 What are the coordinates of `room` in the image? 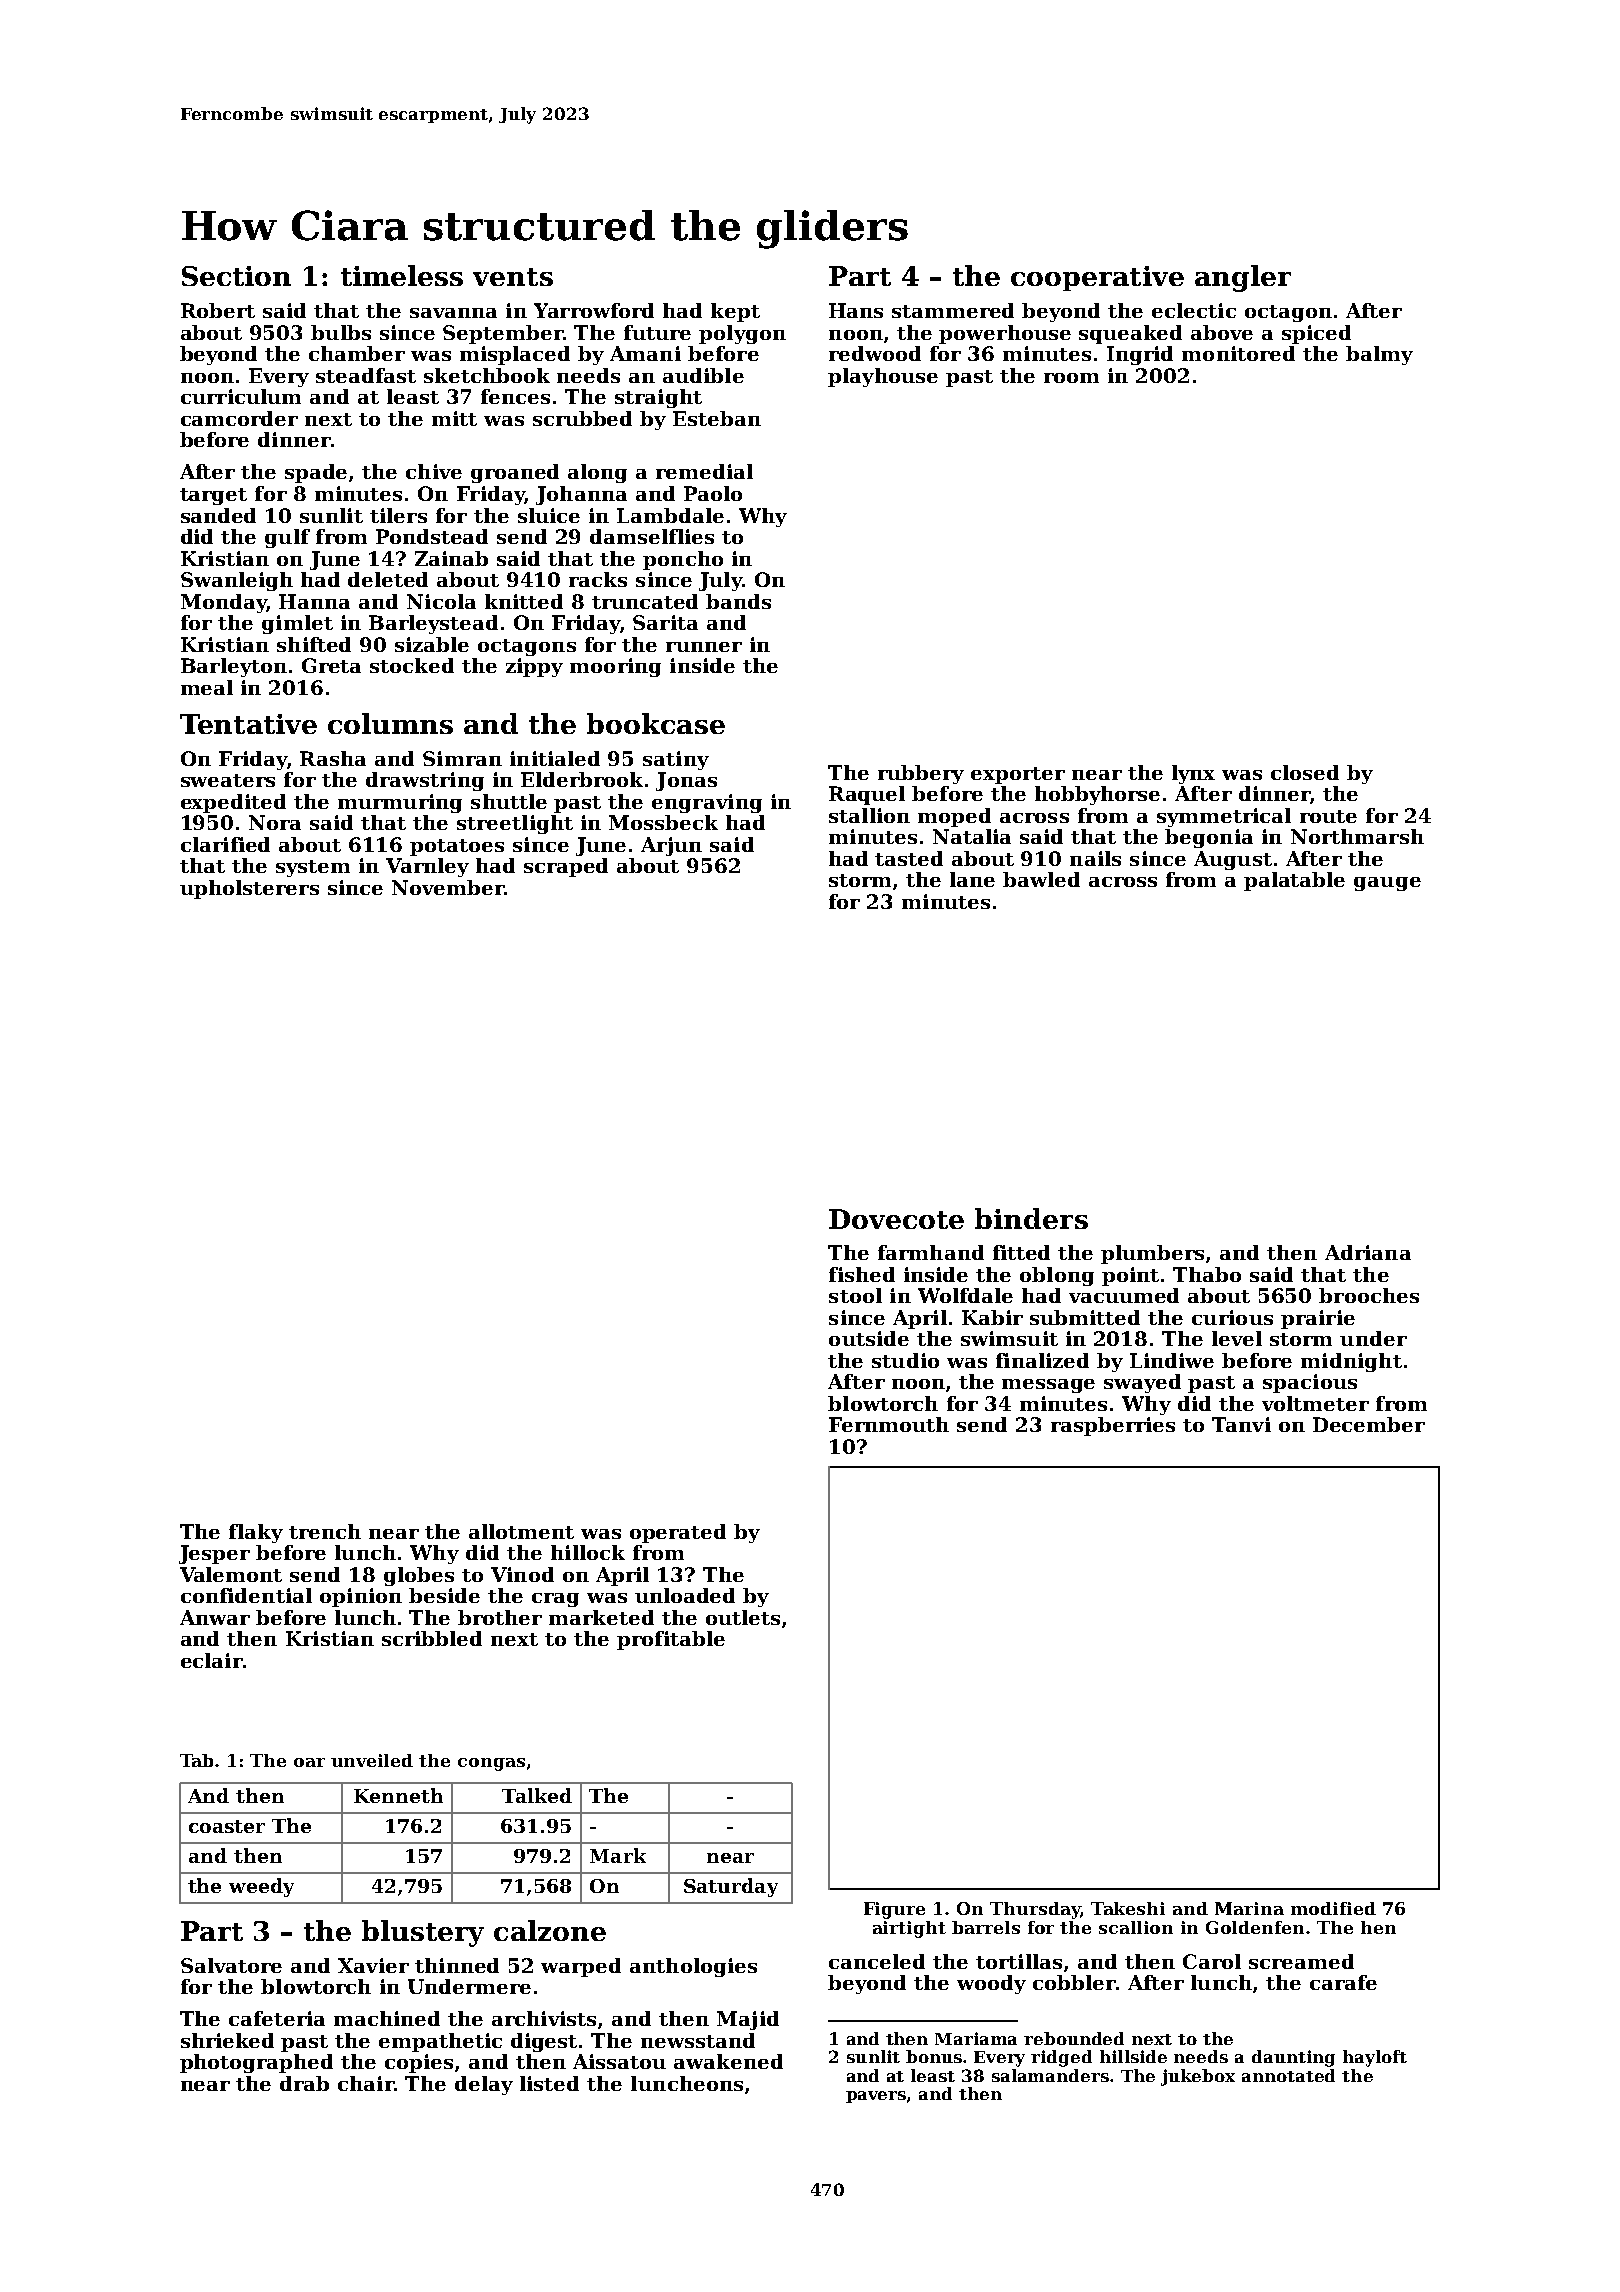 It's located at (1071, 378).
